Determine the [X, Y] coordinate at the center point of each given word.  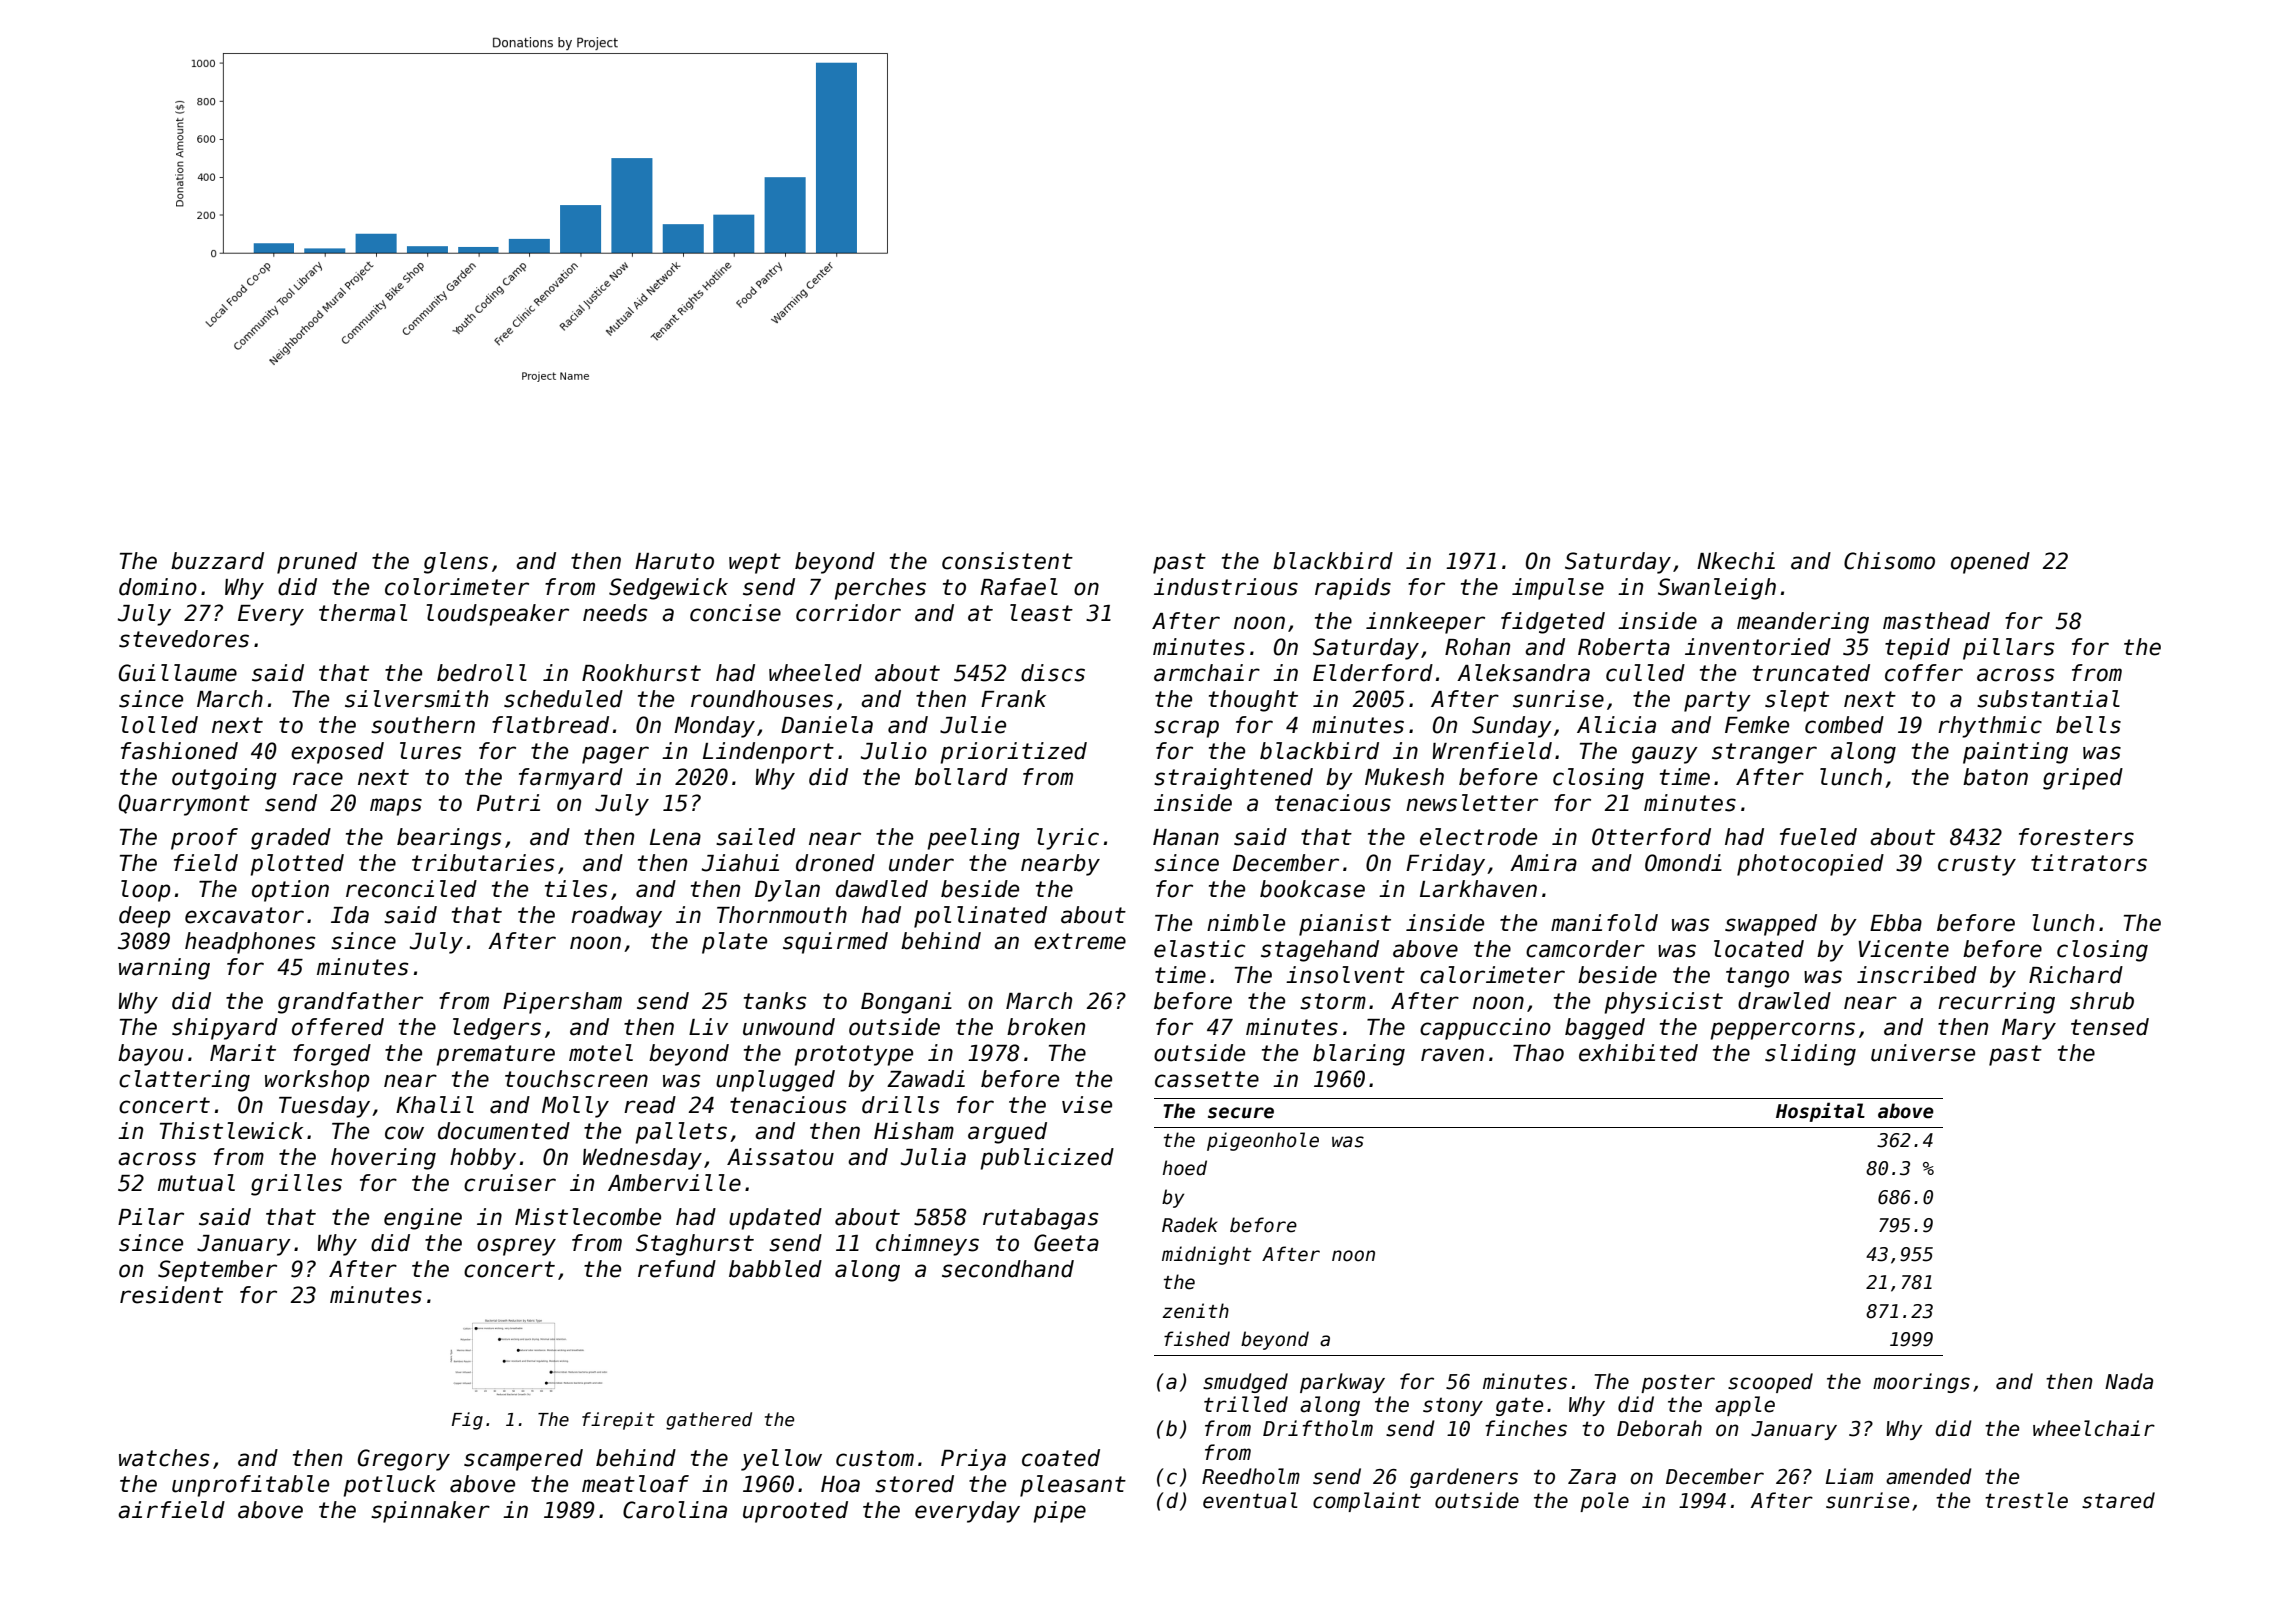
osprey [516, 1247]
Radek [1190, 1225]
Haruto [674, 561]
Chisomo [1889, 561]
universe [1923, 1053]
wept [755, 563]
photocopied [1810, 865]
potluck [389, 1486]
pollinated [980, 917]
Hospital [1820, 1112]
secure [1241, 1113]
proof [204, 839]
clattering [184, 1081]
